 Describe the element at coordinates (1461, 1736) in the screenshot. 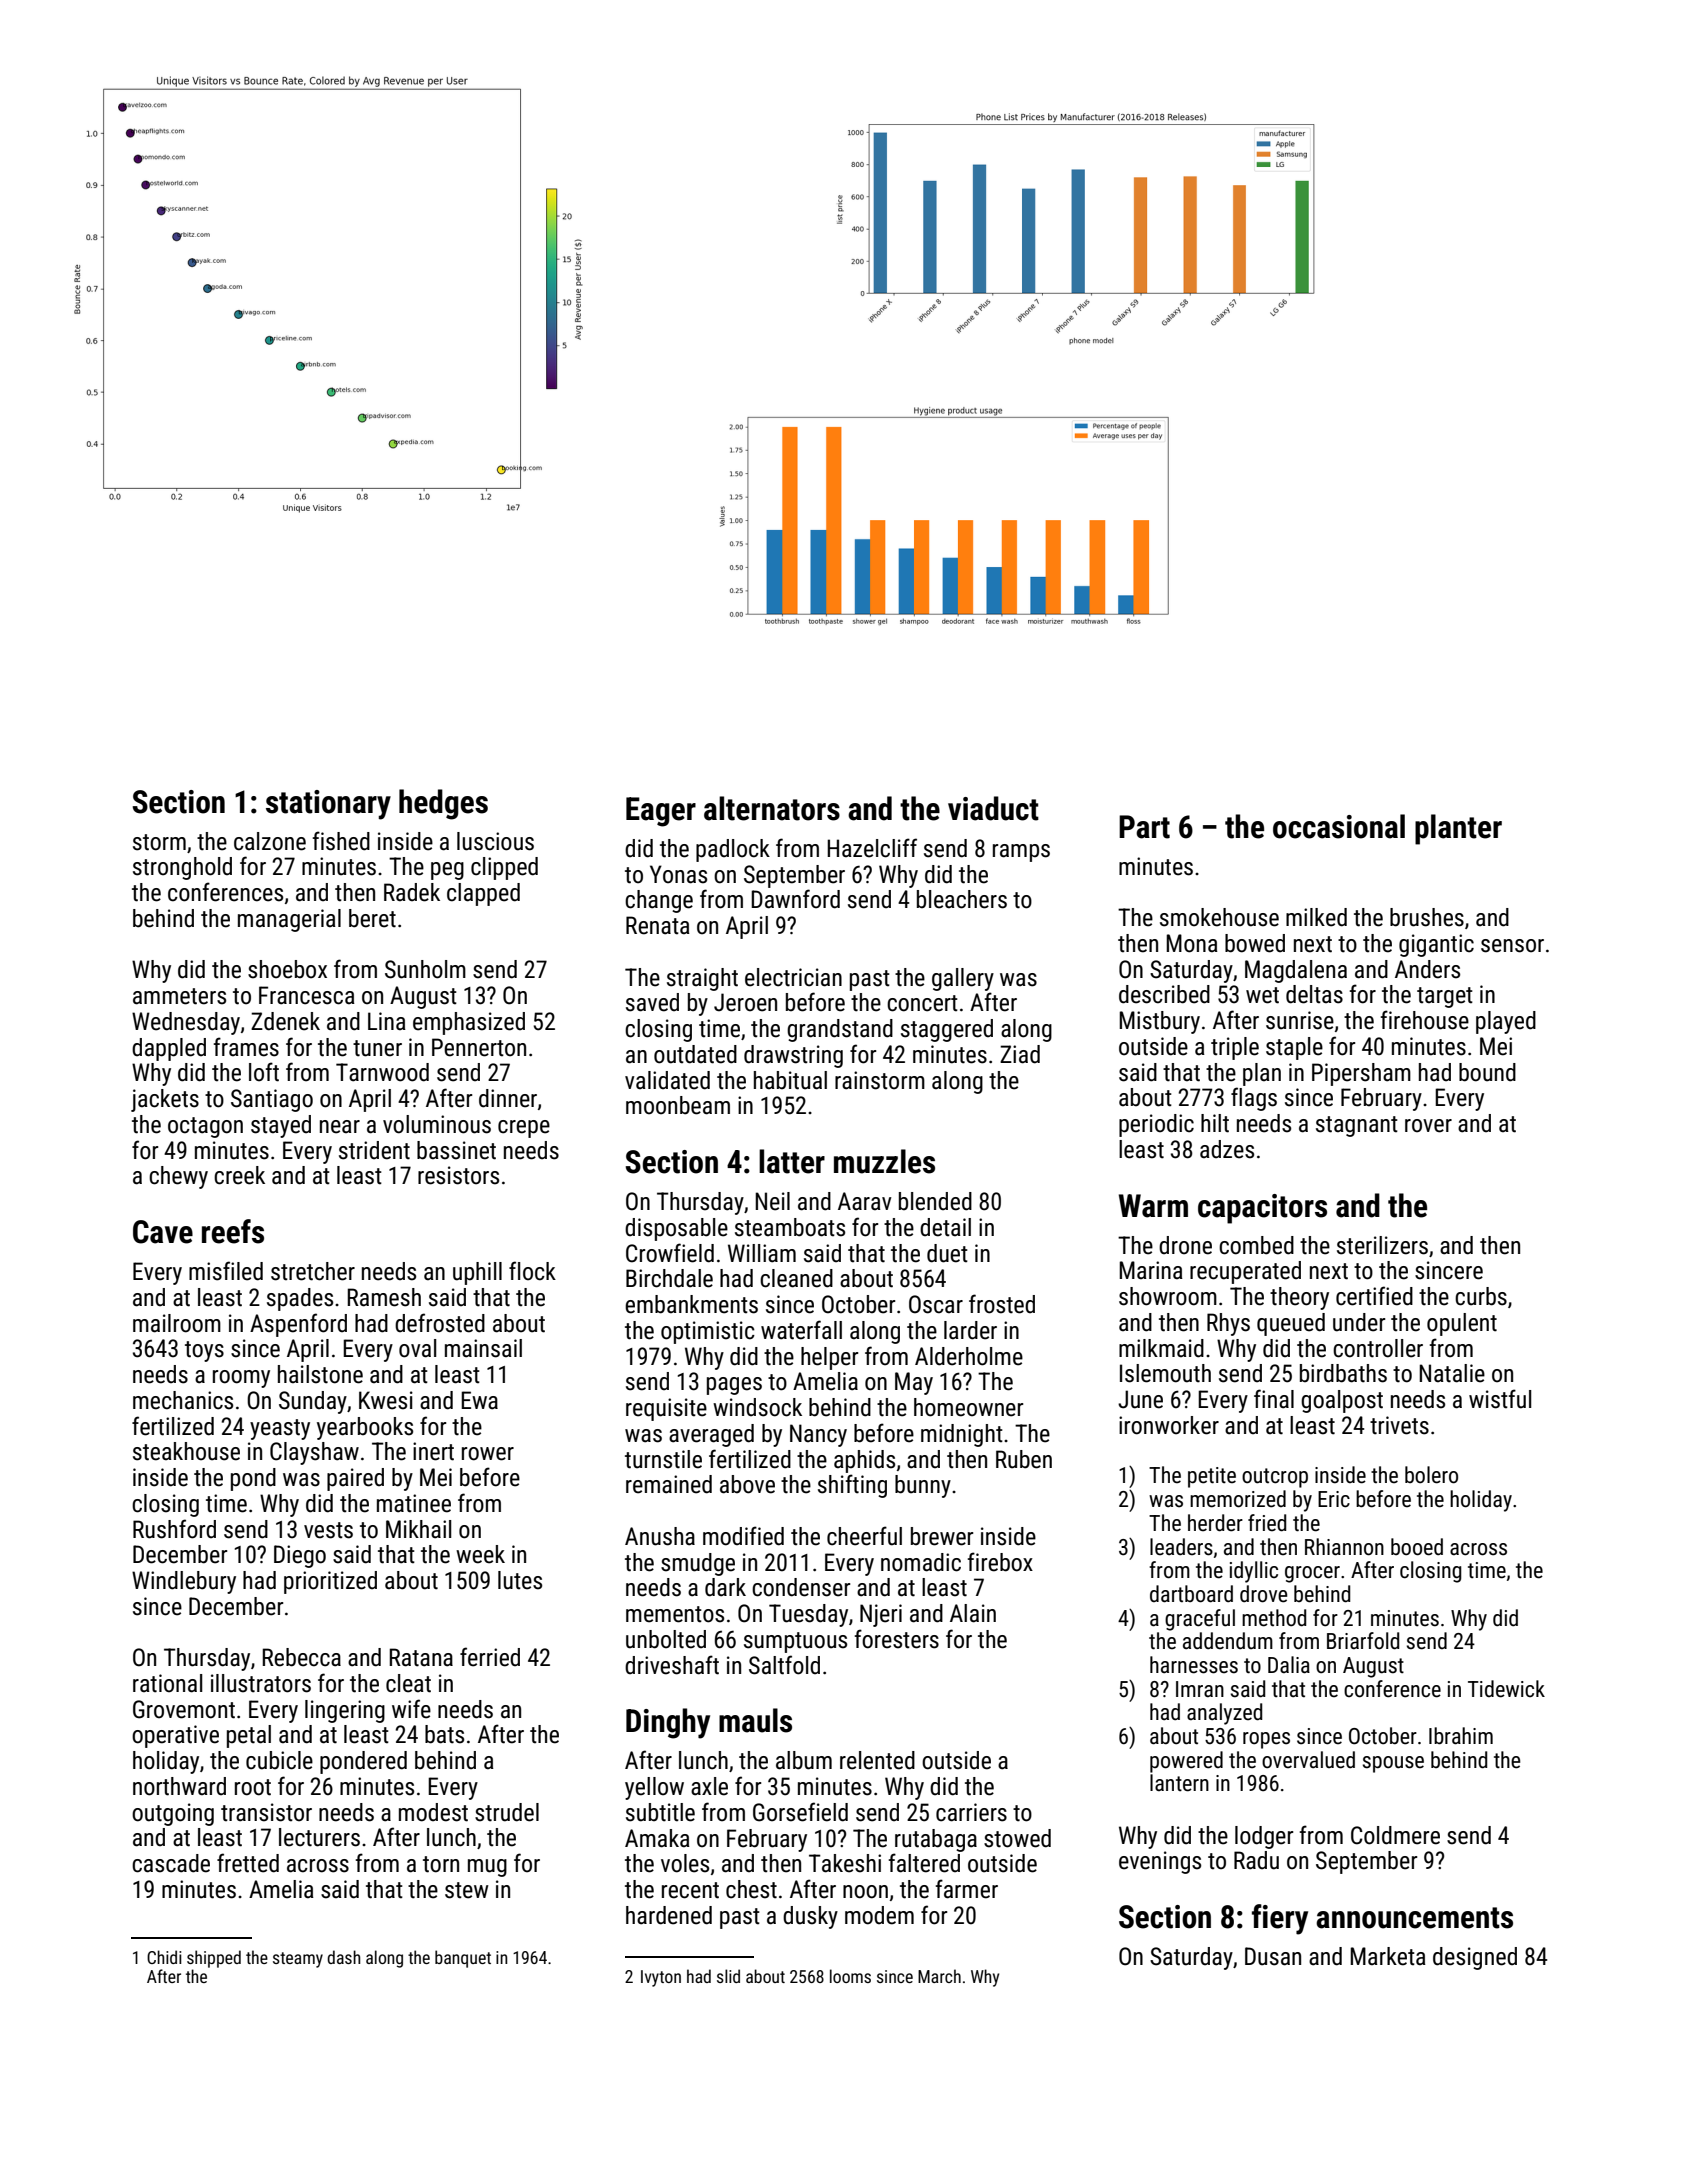

I see `Ibrahim` at that location.
